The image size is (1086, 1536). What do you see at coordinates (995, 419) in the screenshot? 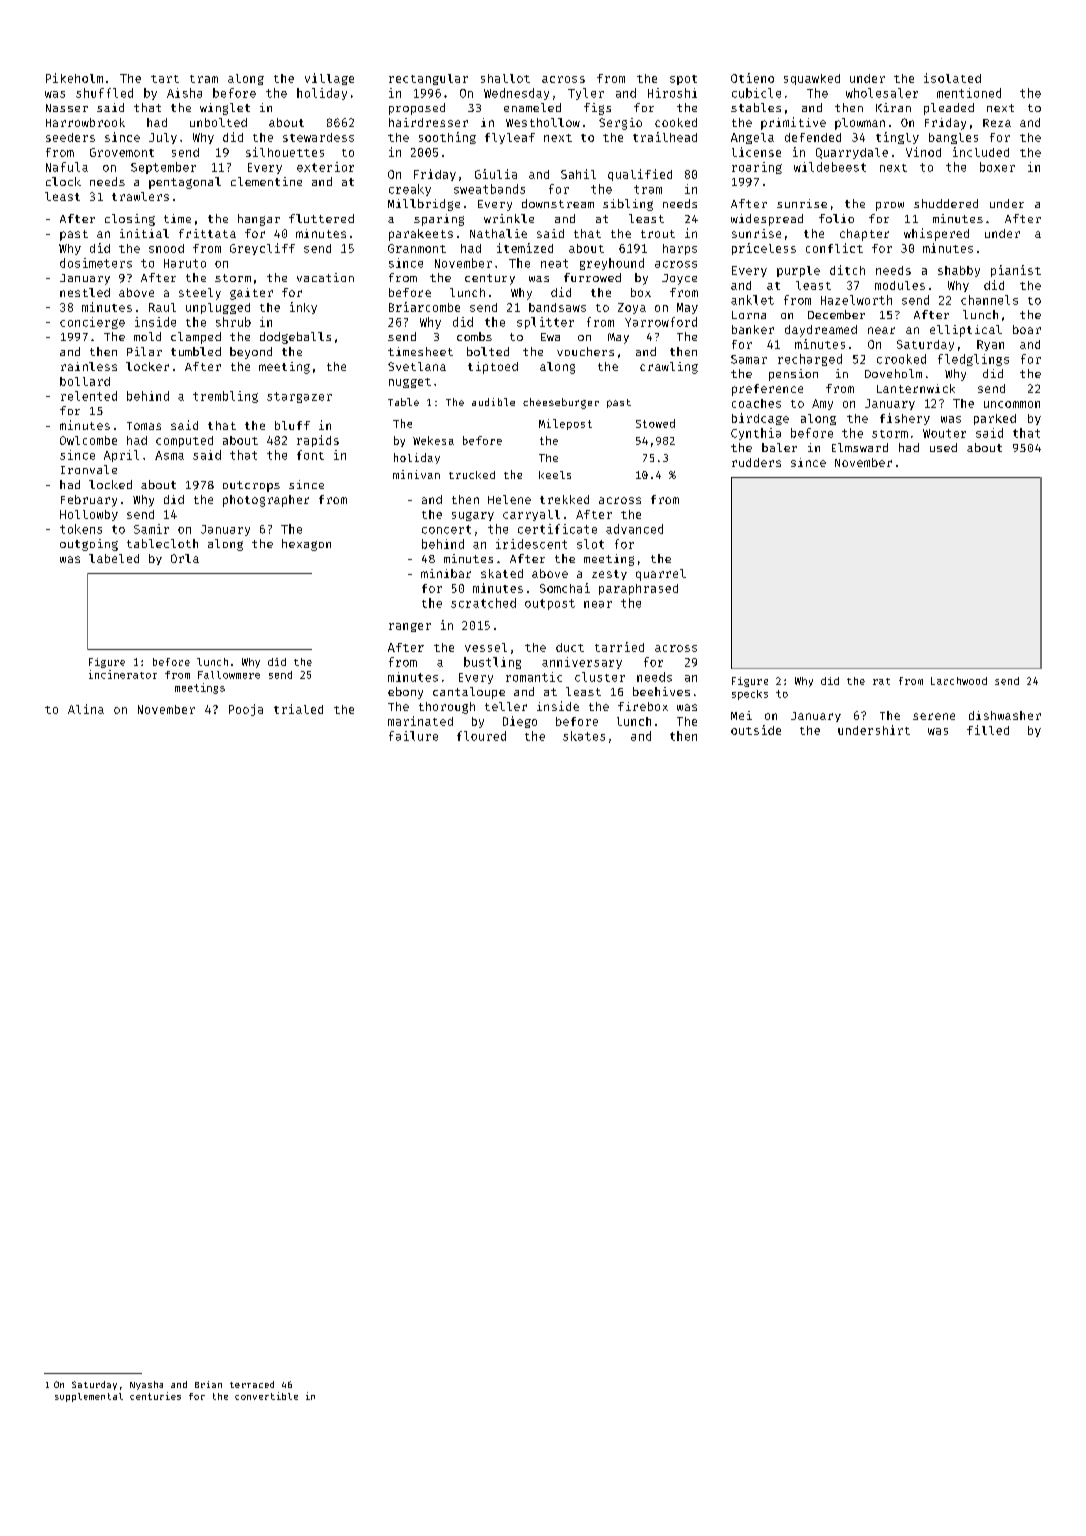
I see `parked` at bounding box center [995, 419].
